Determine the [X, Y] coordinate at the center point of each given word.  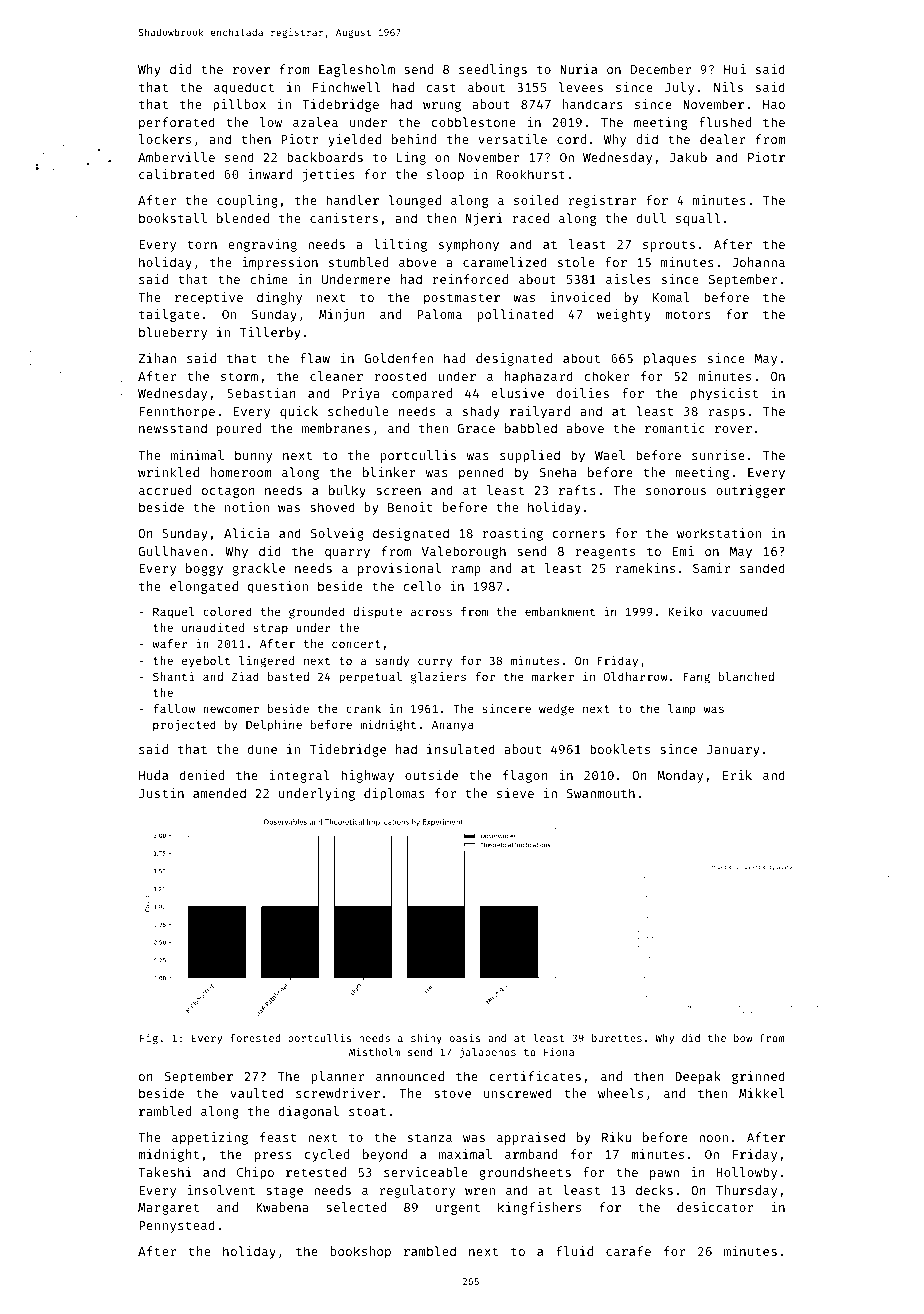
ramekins [645, 568]
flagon [525, 776]
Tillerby [270, 333]
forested [255, 1038]
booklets [620, 749]
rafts [577, 490]
